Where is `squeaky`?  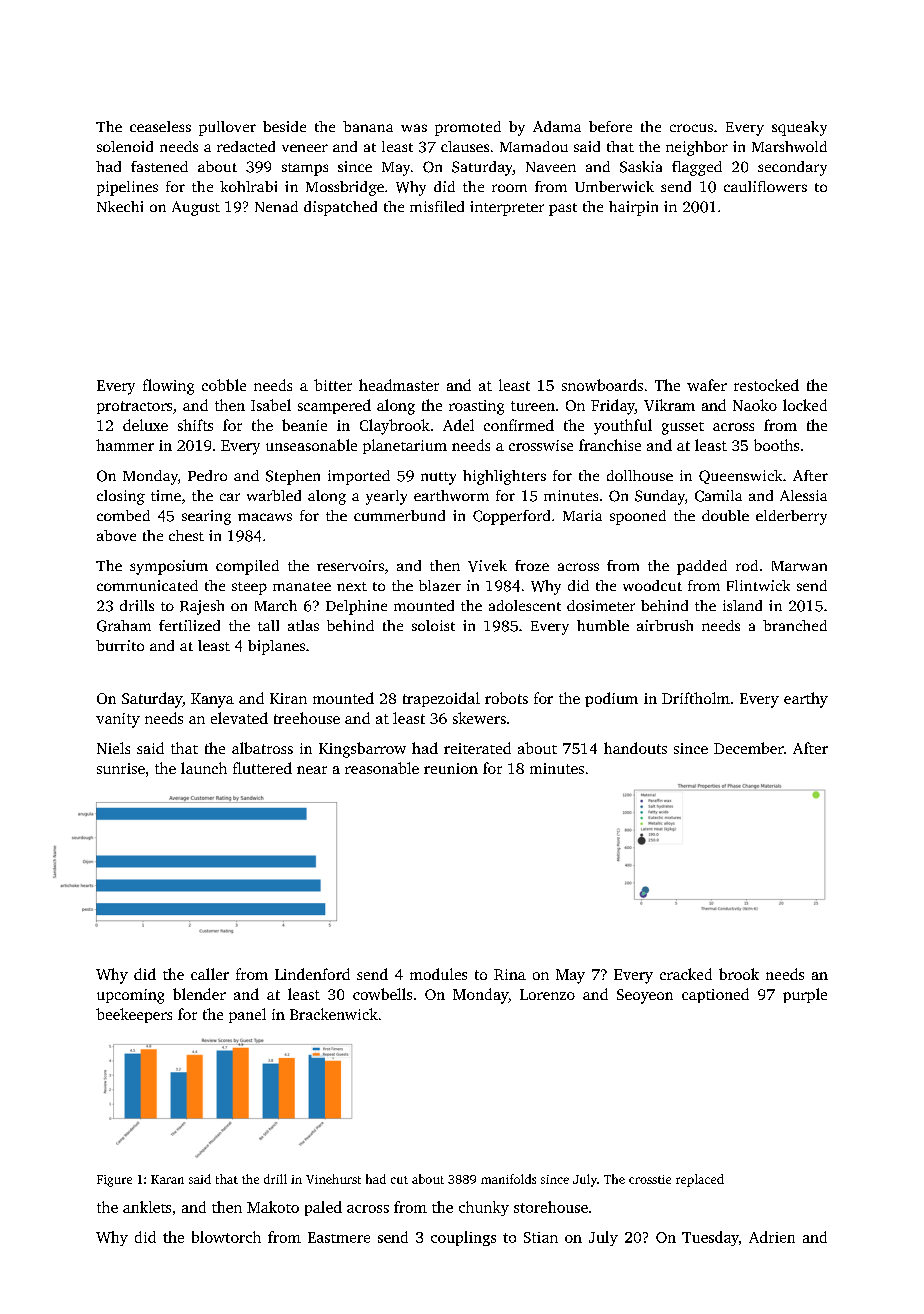
squeaky is located at coordinates (799, 128).
